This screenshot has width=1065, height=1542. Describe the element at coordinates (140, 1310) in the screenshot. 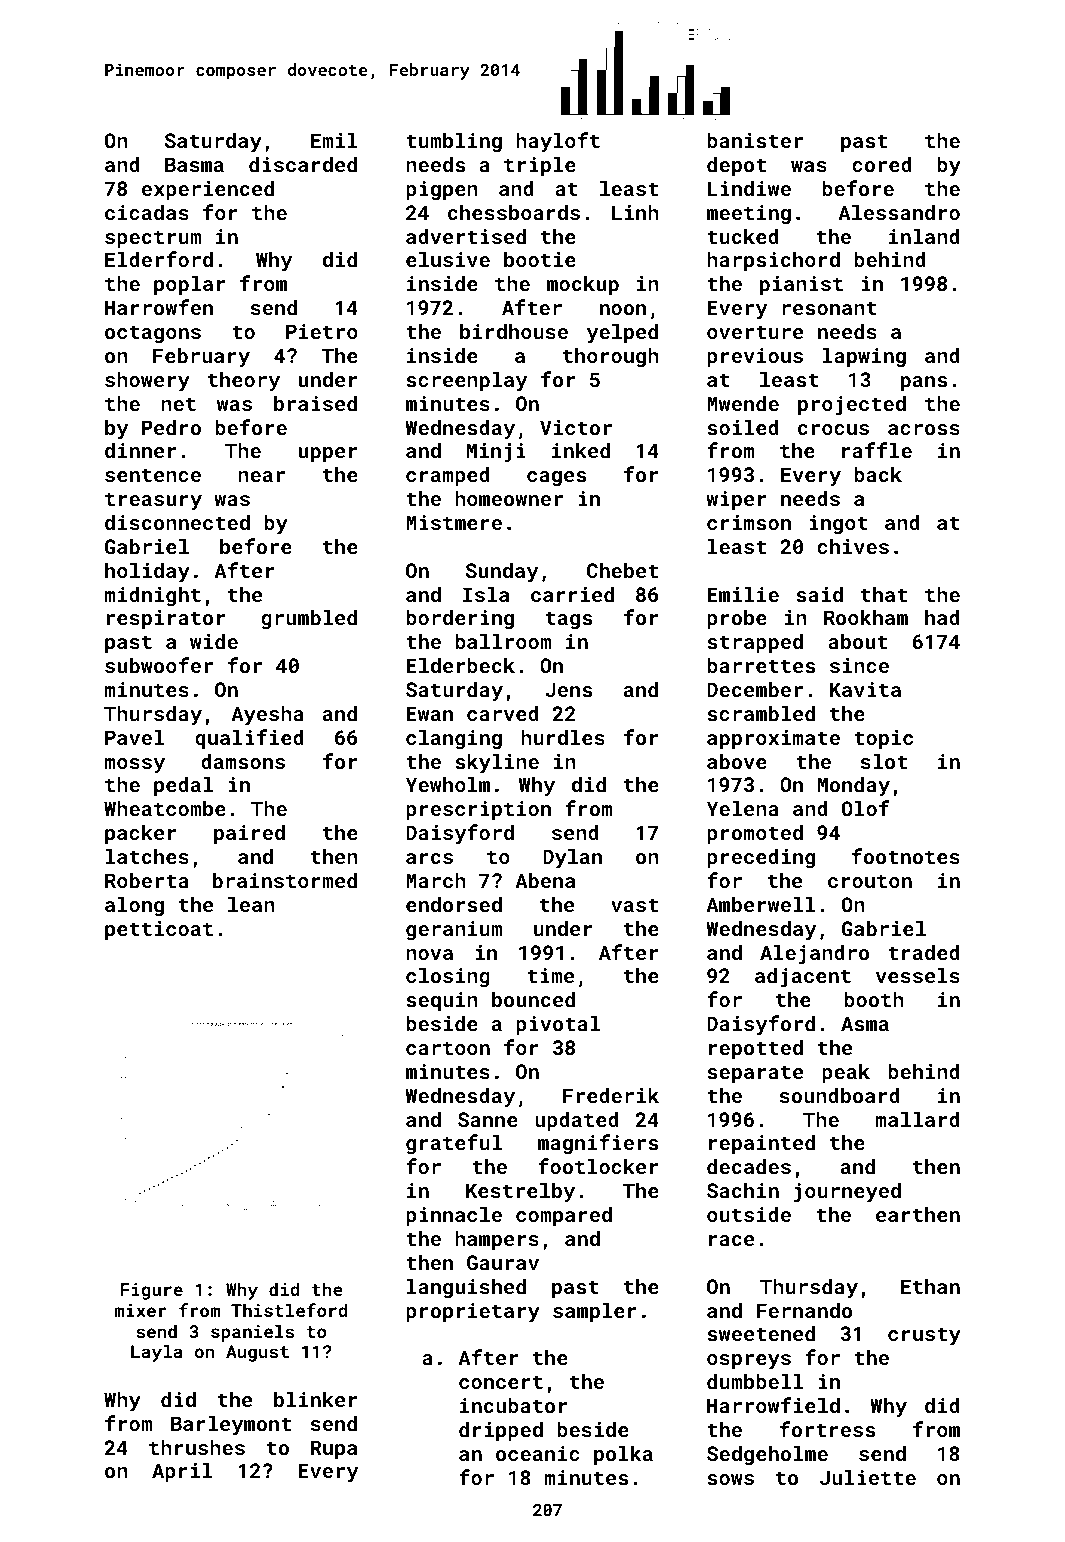

I see `mixer` at that location.
